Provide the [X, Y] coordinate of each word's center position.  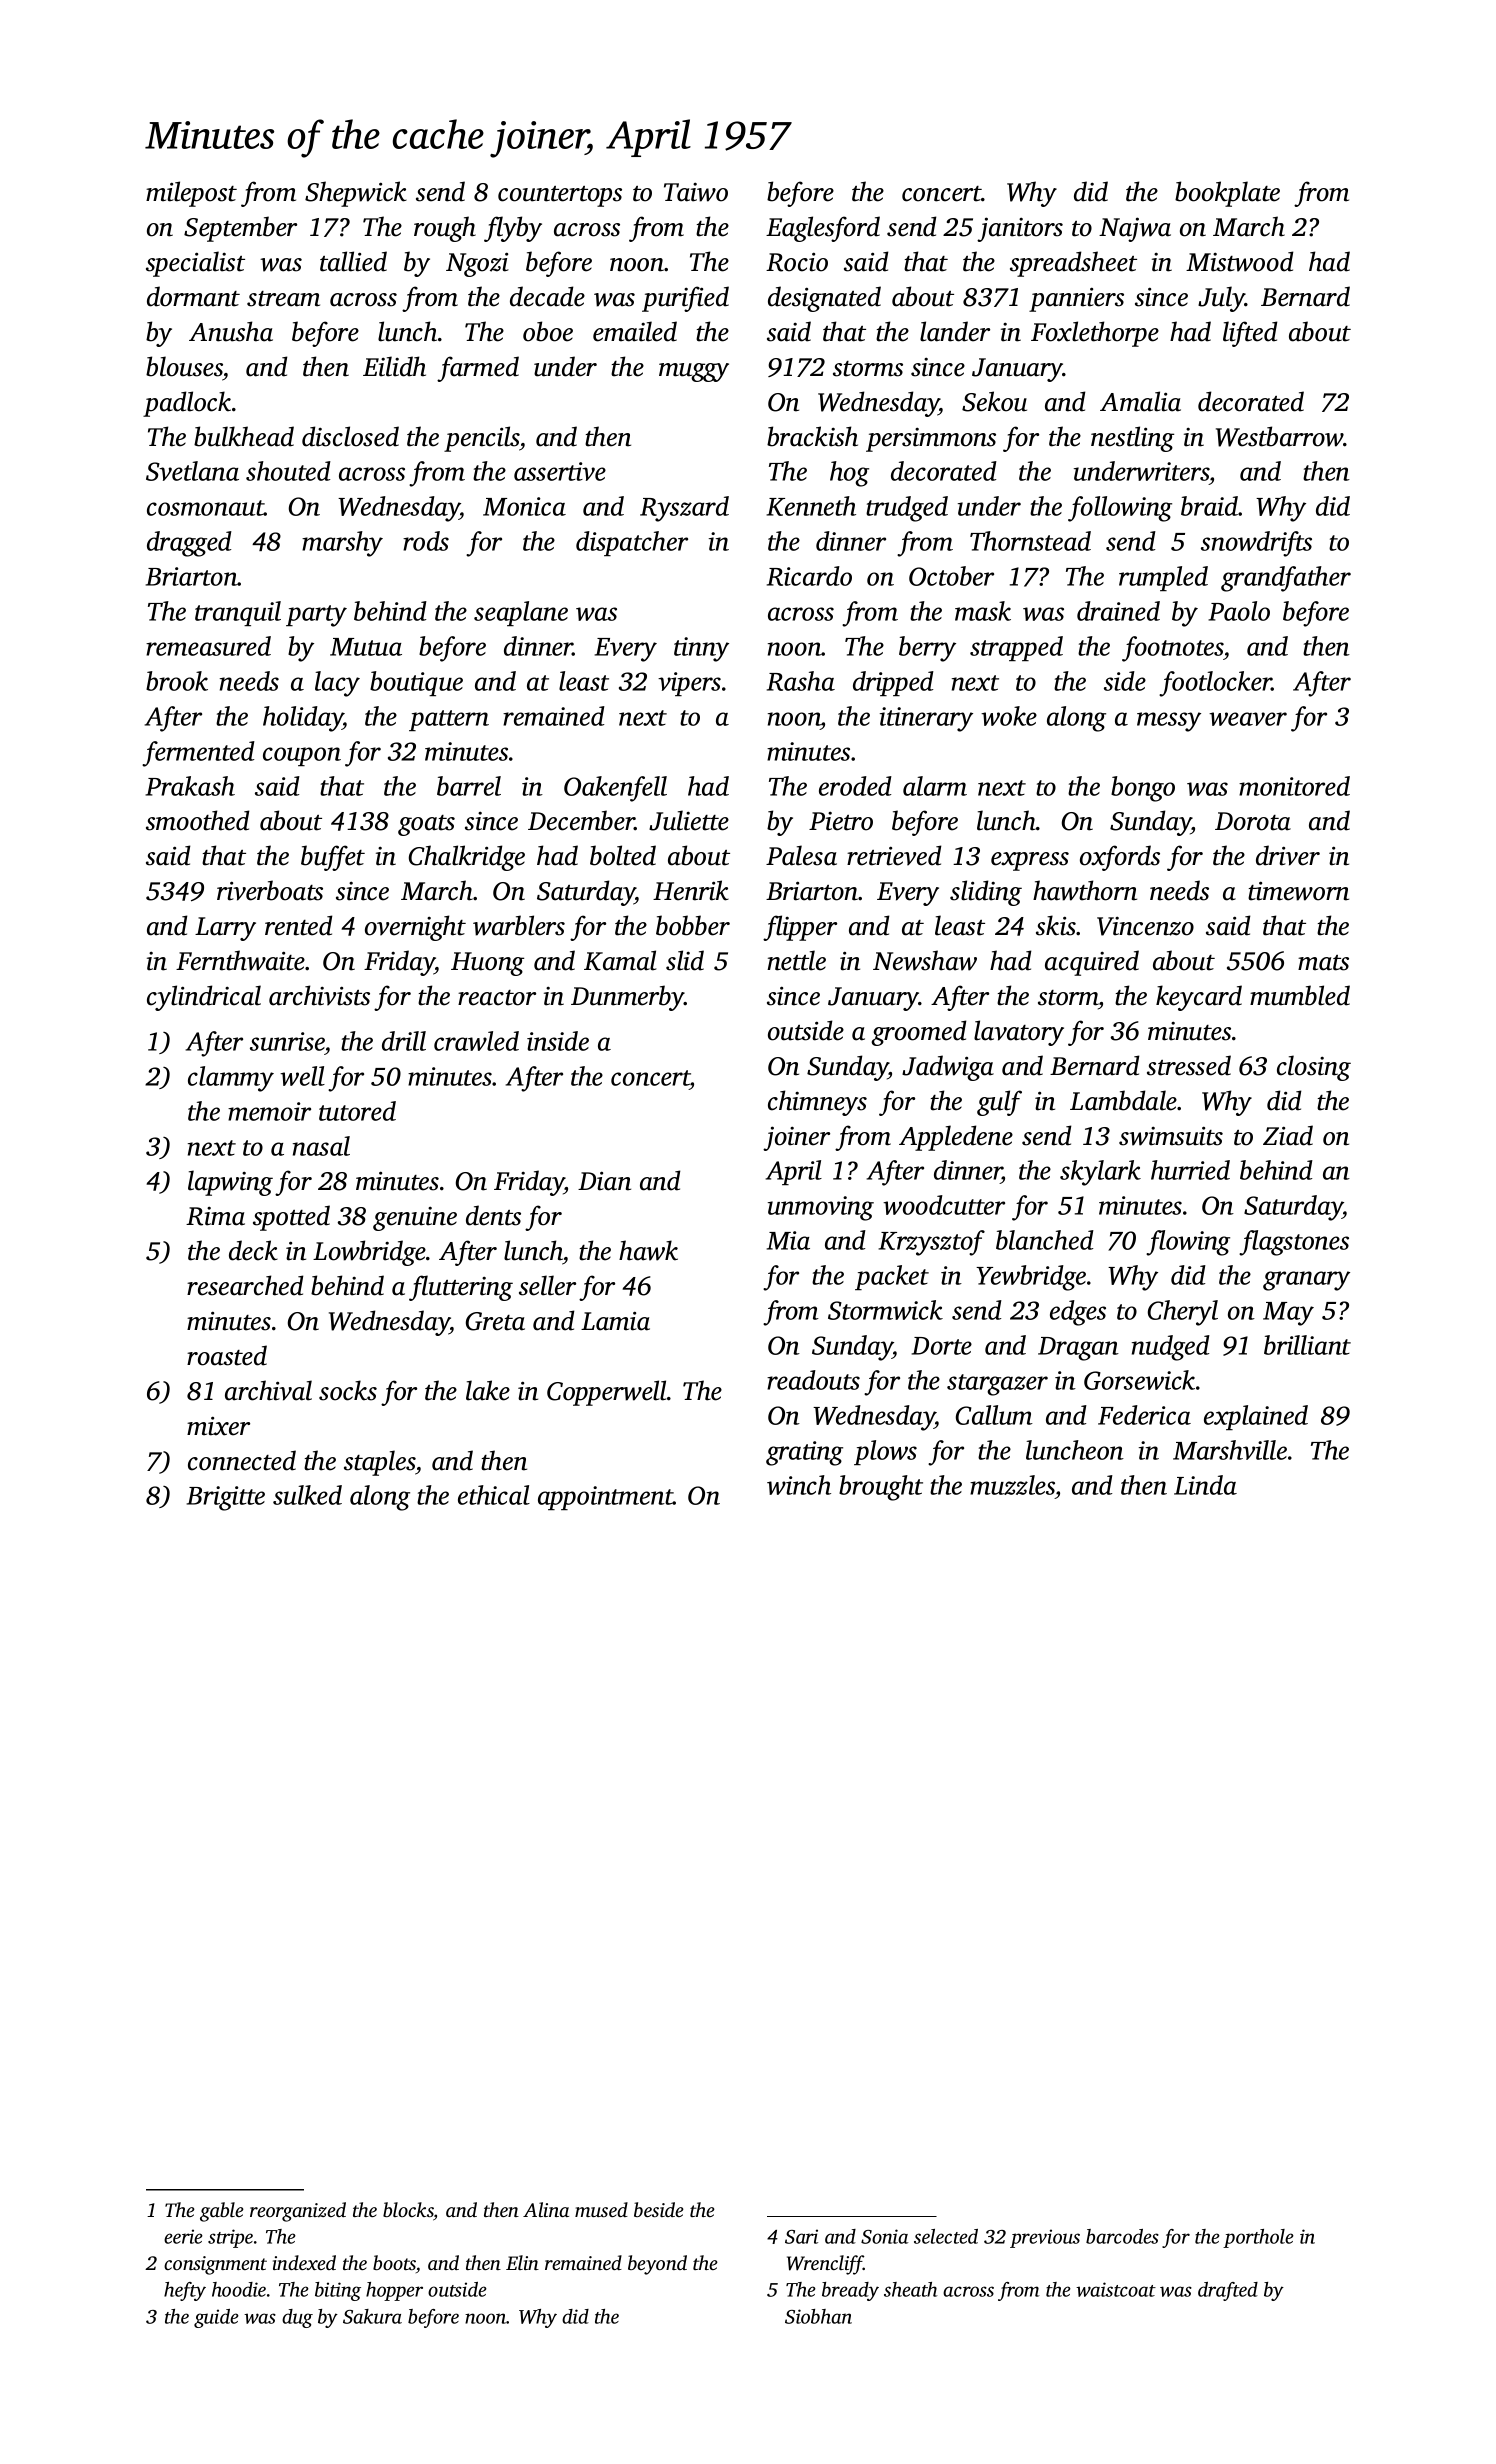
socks [348, 1390]
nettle [796, 960]
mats [1323, 963]
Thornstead [1030, 541]
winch [799, 1485]
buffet [333, 858]
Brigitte [226, 1498]
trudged [907, 509]
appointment [605, 1498]
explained [1256, 1417]
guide [216, 2318]
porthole [1258, 2238]
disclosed [350, 436]
